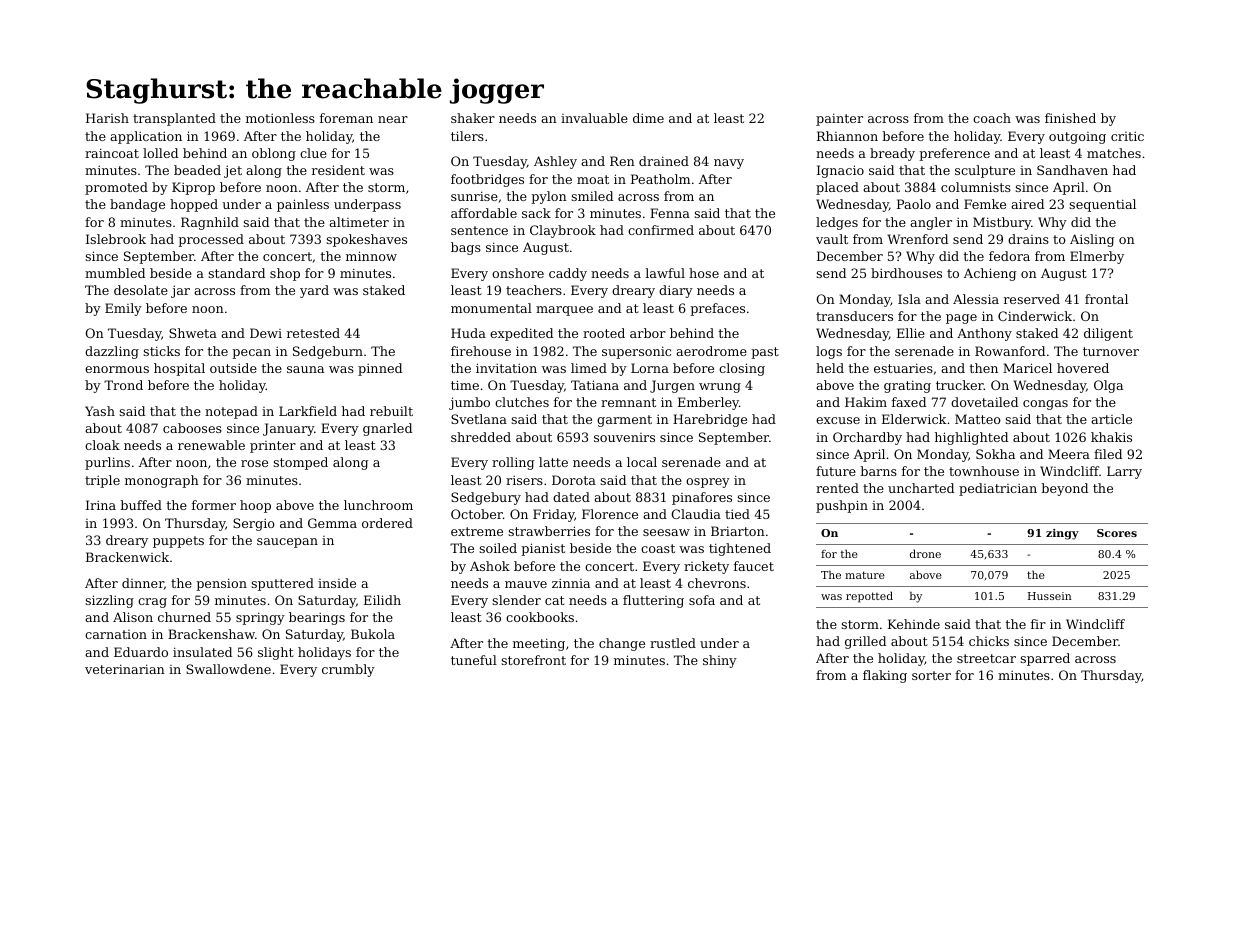  I want to click on crumbly, so click(348, 670).
